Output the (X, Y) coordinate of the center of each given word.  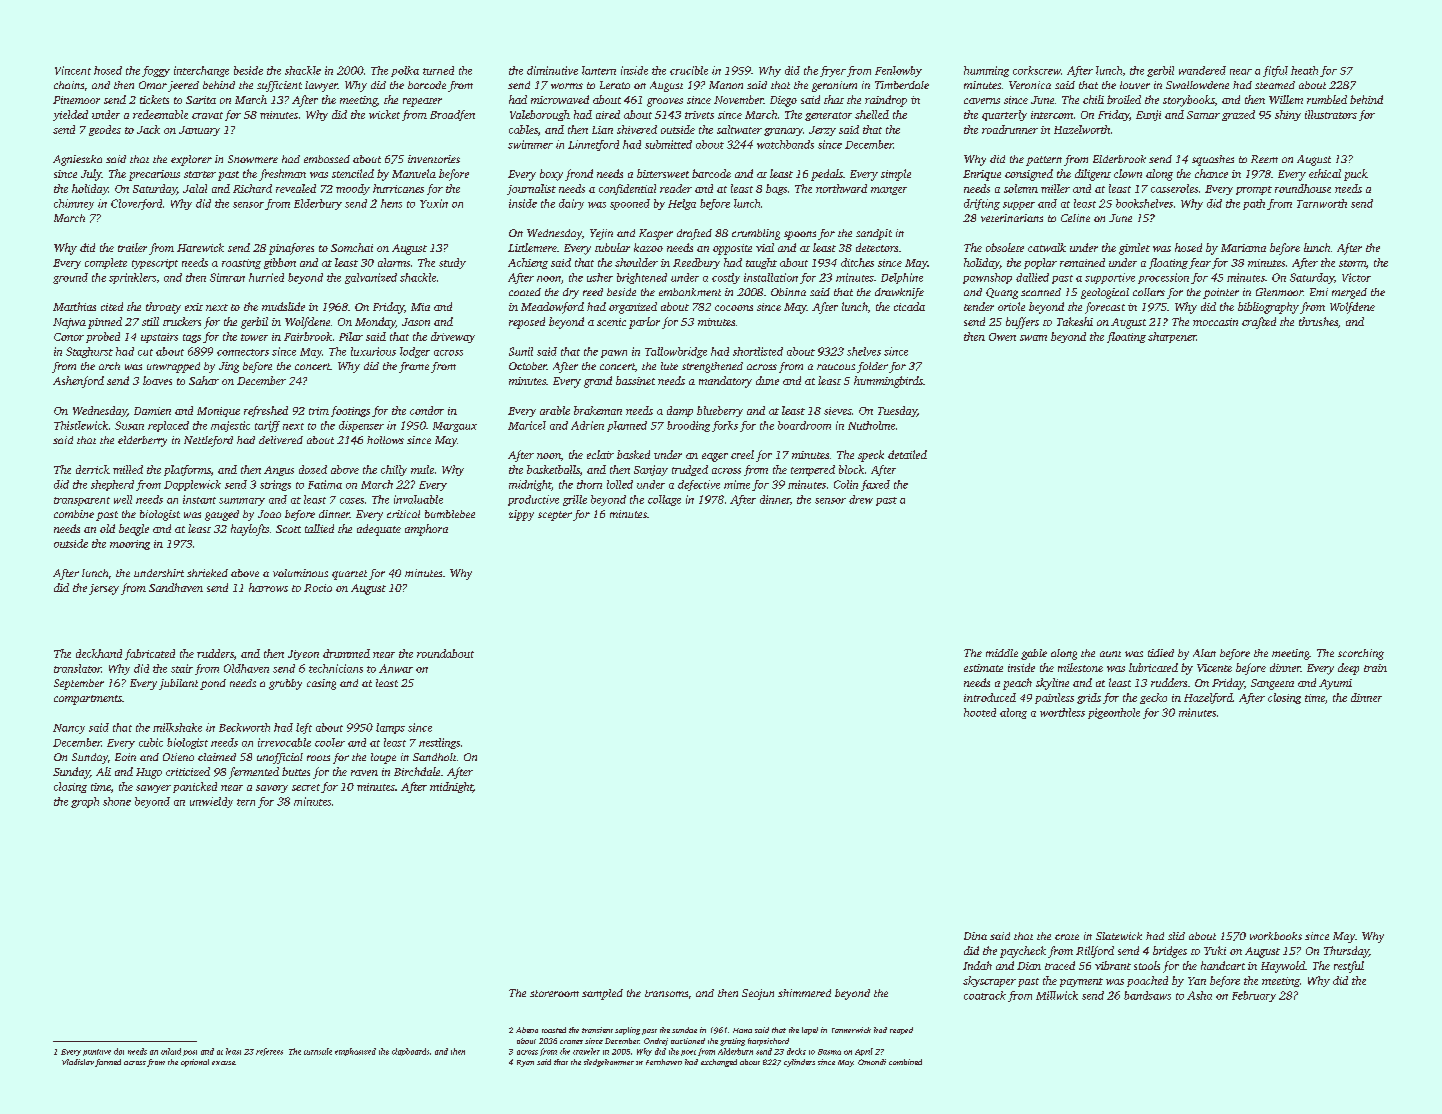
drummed (346, 653)
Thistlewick (81, 425)
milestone (1080, 667)
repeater (422, 102)
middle (1002, 653)
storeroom (554, 993)
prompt (1254, 190)
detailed (907, 454)
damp (680, 411)
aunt (1110, 654)
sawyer (153, 789)
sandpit (874, 234)
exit (194, 307)
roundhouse (1303, 188)
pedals (827, 175)
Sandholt (434, 757)
